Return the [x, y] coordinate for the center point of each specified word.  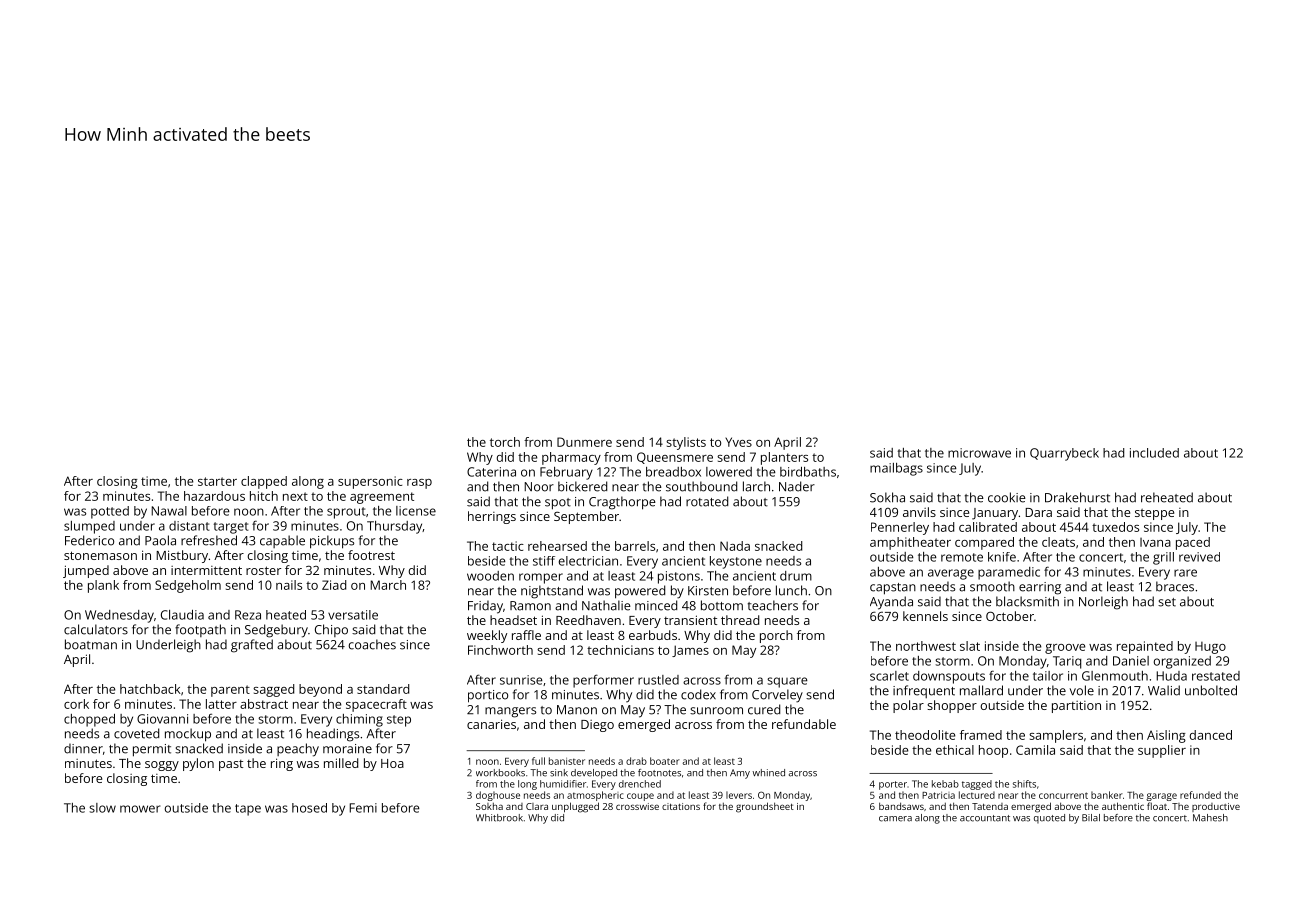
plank [103, 586]
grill [1163, 558]
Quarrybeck [1064, 454]
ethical [955, 750]
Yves [738, 442]
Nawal [169, 511]
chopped [89, 720]
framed [981, 735]
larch [756, 486]
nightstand [552, 592]
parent [230, 691]
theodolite [925, 735]
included [1154, 453]
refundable [804, 724]
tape [248, 810]
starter [217, 481]
